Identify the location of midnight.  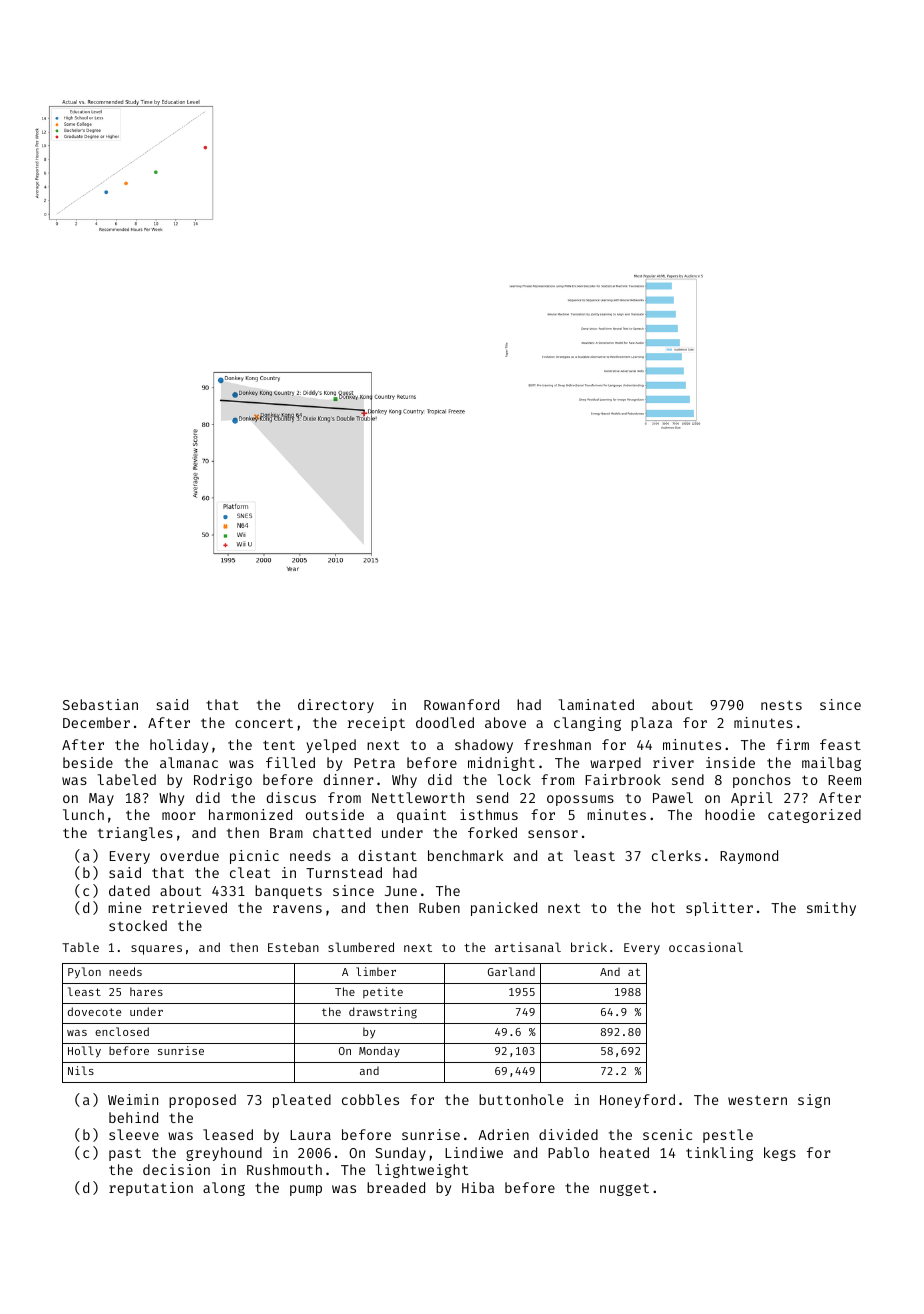
(501, 764).
